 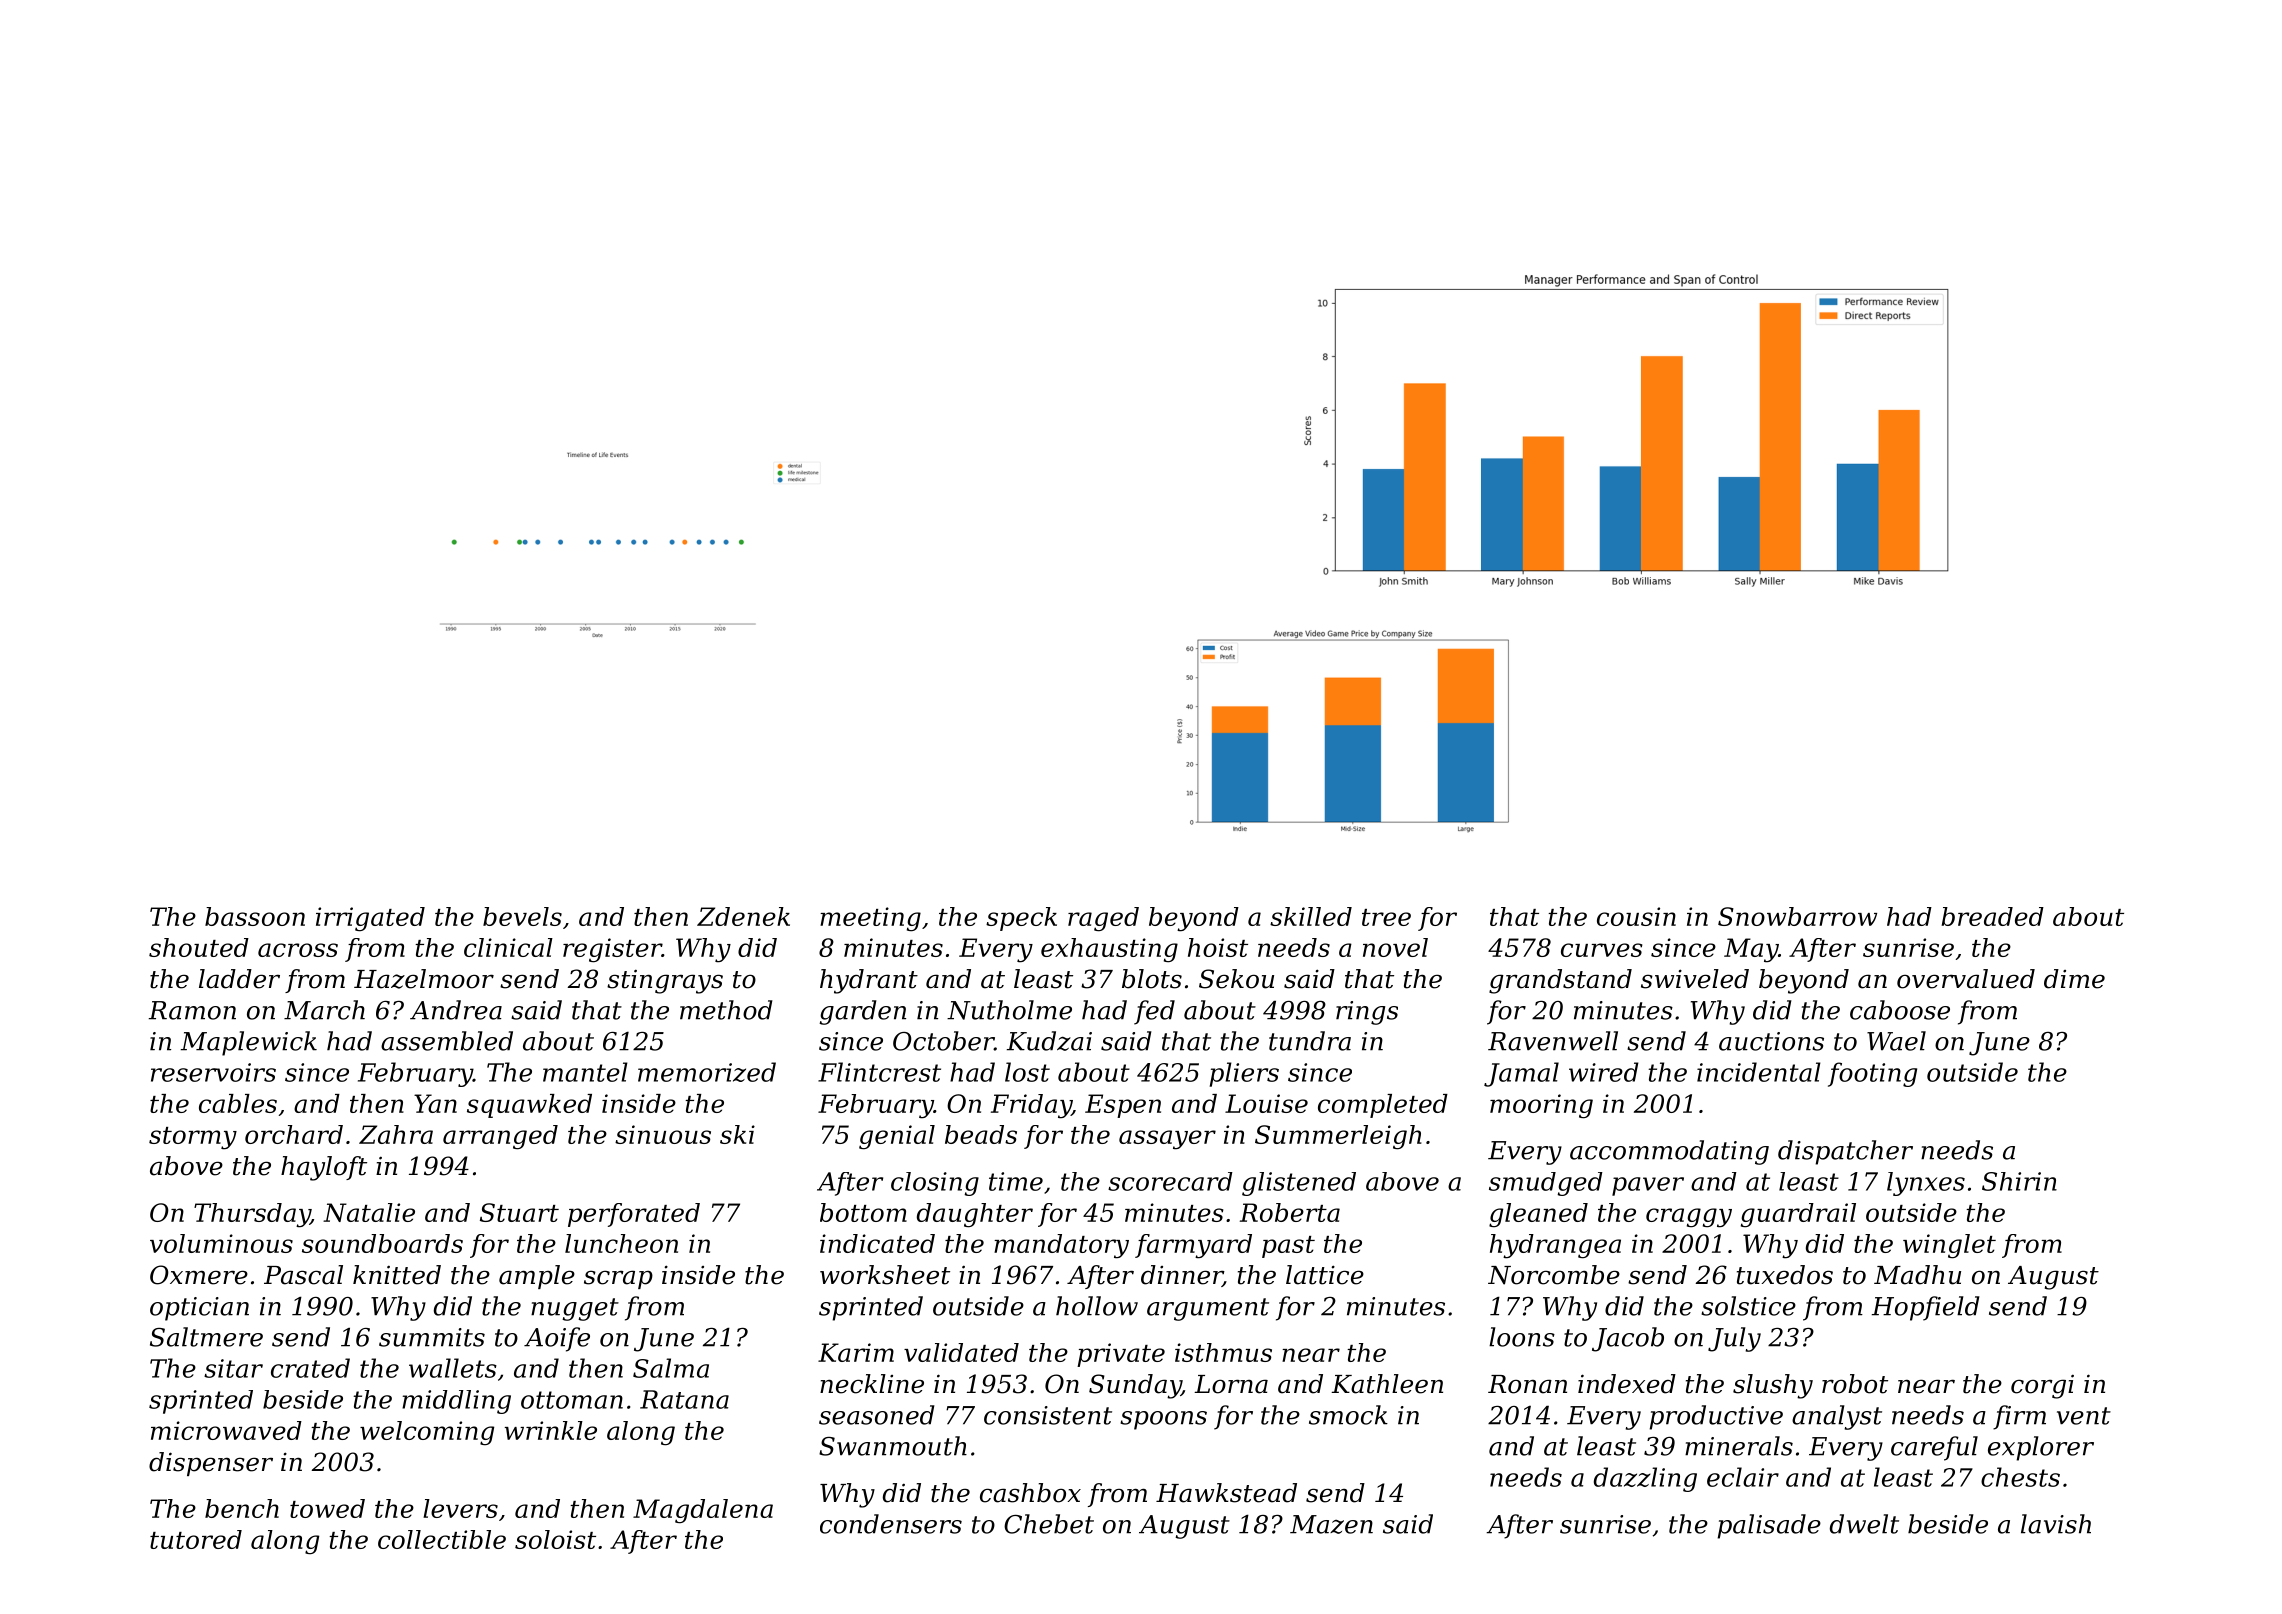 What do you see at coordinates (1926, 1308) in the page?
I see `Hopfield` at bounding box center [1926, 1308].
